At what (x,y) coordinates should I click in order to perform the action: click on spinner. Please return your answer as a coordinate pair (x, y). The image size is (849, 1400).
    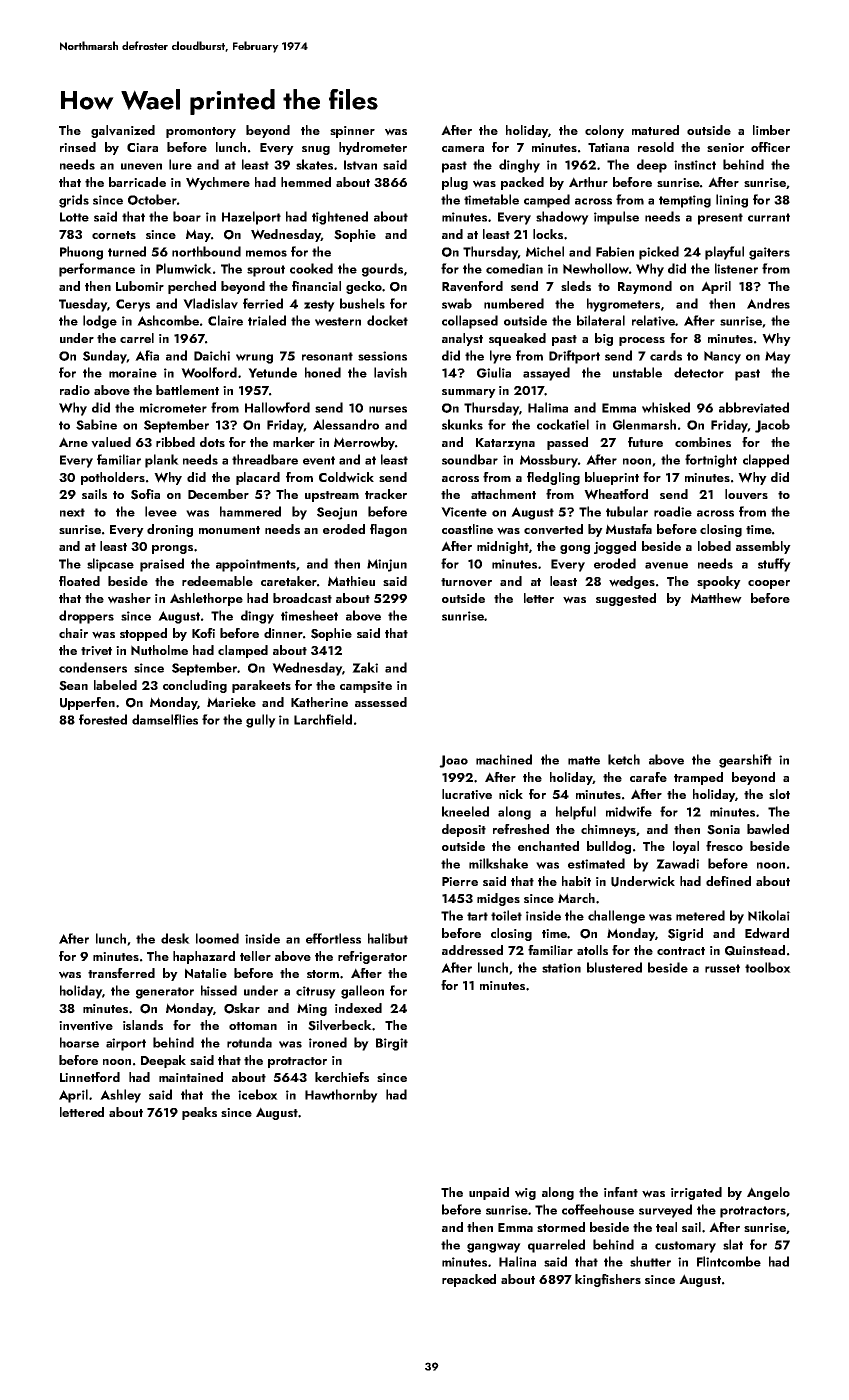
    Looking at the image, I should click on (352, 132).
